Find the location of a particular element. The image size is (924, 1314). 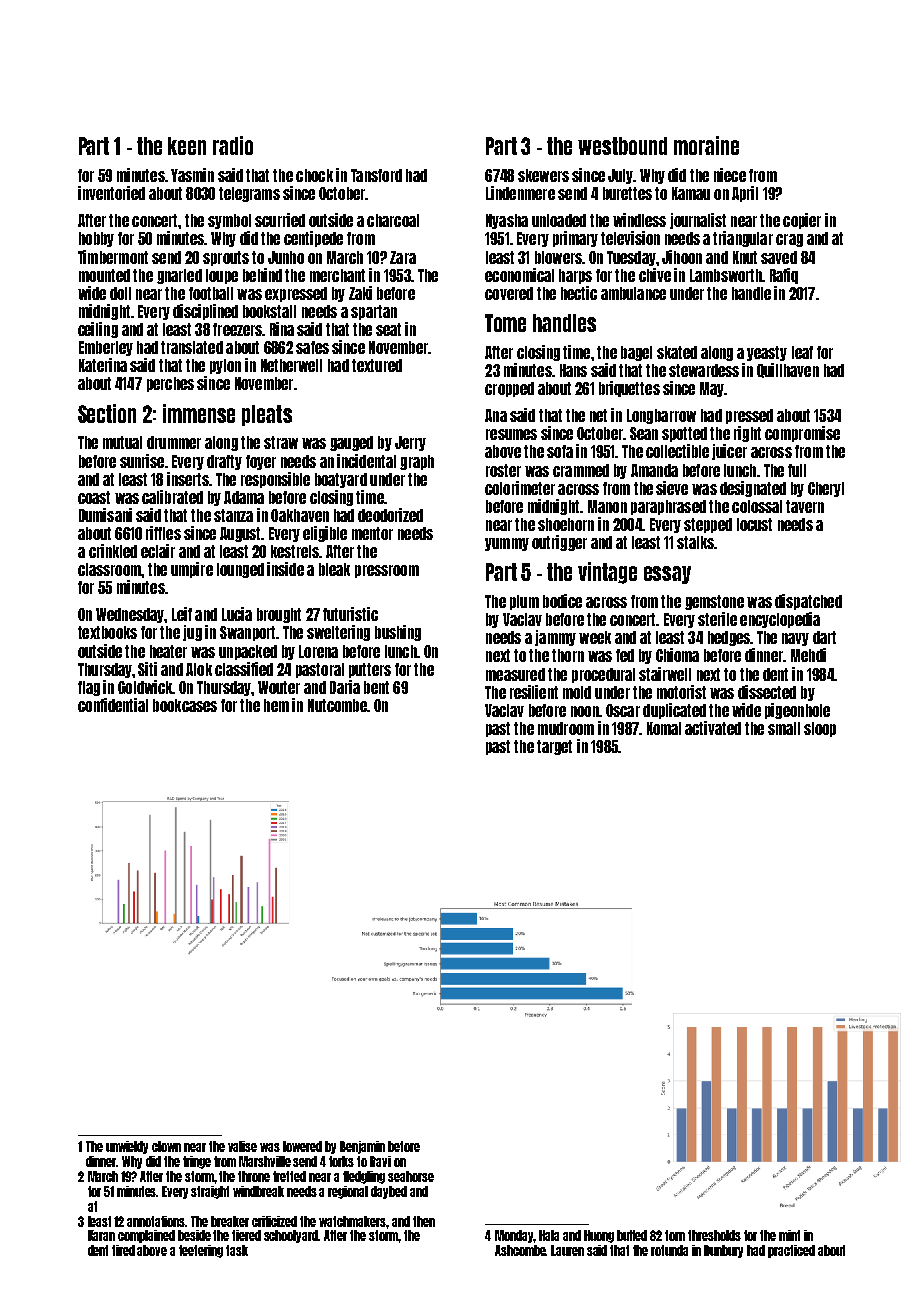

cropped is located at coordinates (509, 389).
